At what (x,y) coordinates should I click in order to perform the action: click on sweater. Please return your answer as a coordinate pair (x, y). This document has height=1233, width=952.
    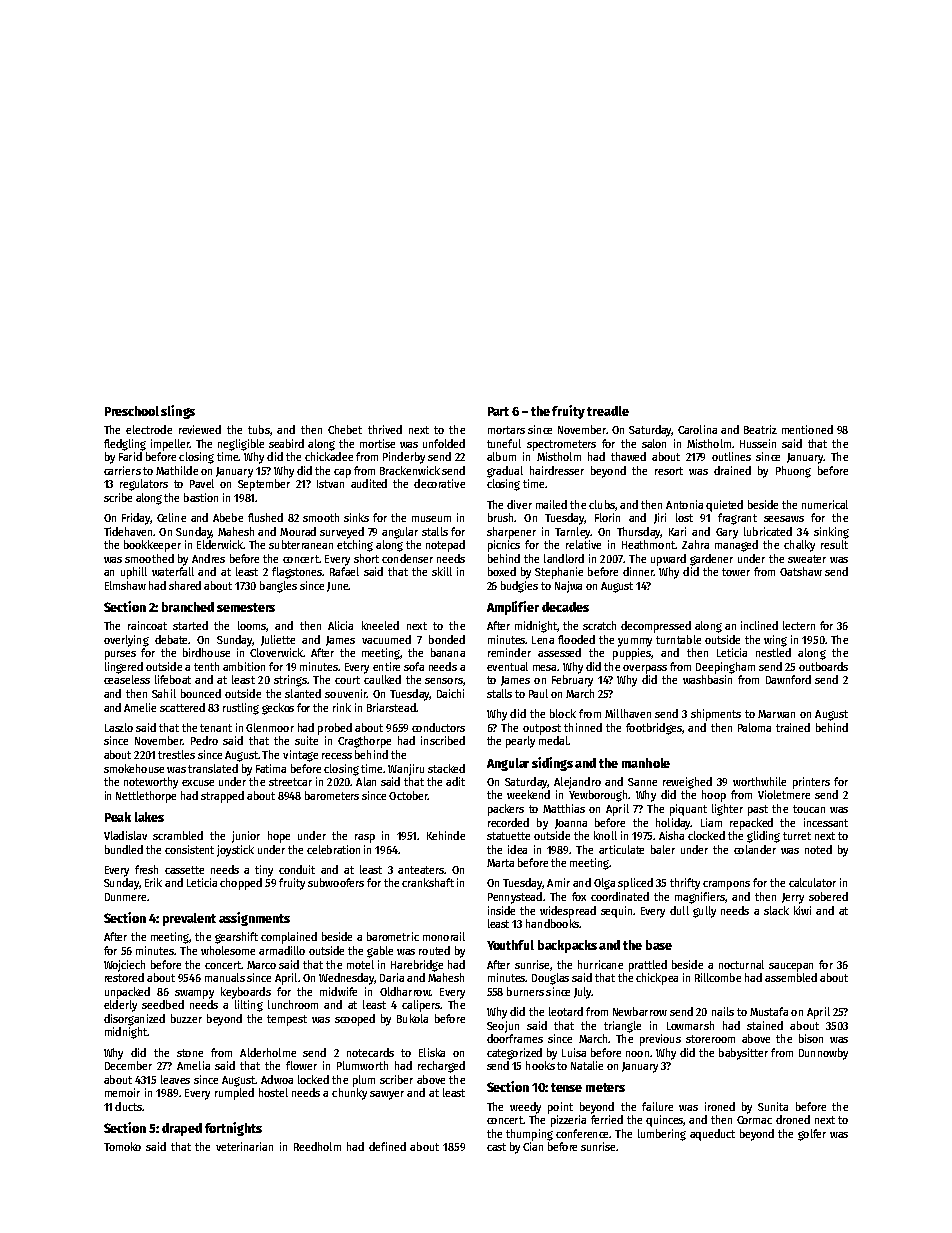
    Looking at the image, I should click on (807, 559).
